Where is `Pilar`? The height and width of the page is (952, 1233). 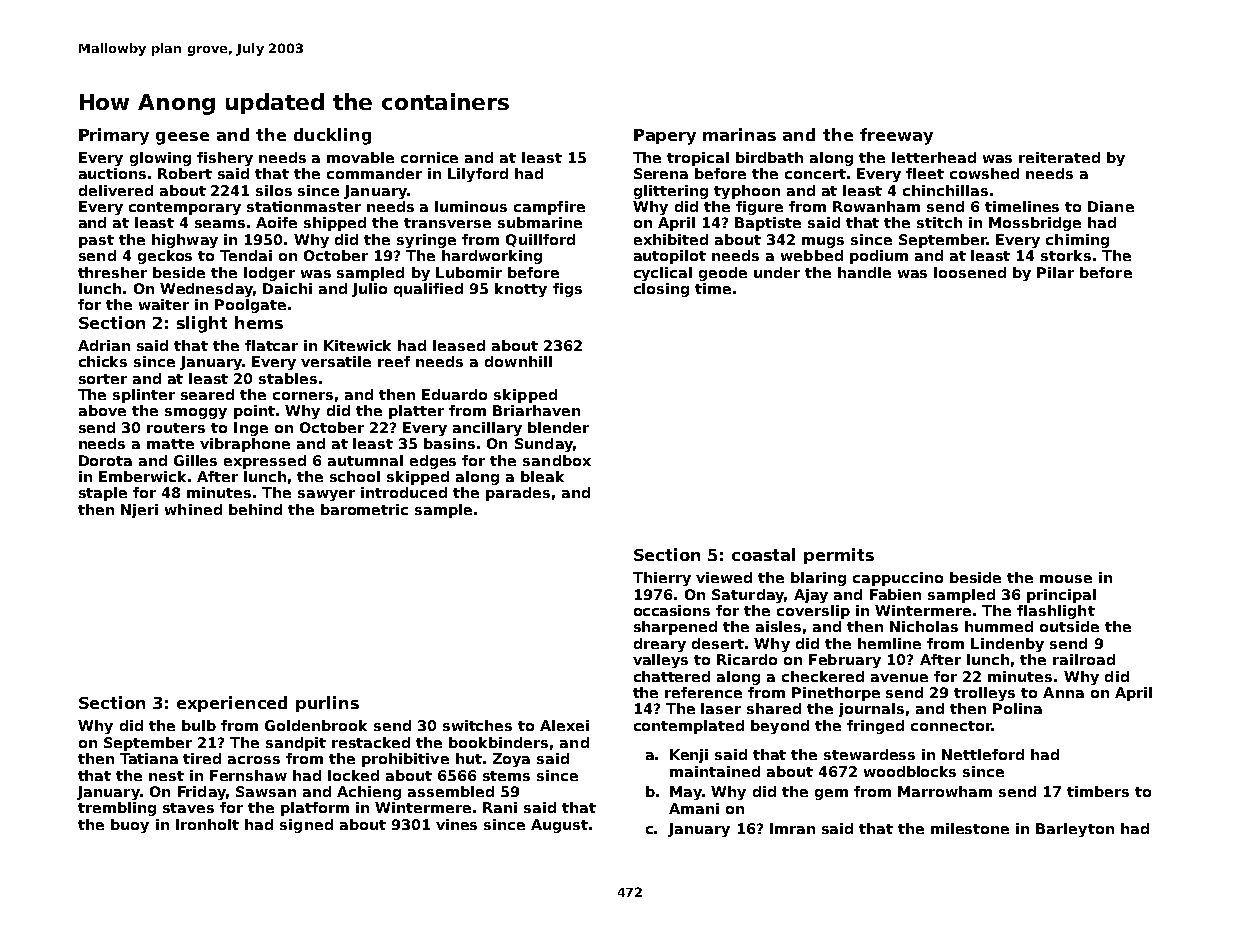
Pilar is located at coordinates (1055, 272).
